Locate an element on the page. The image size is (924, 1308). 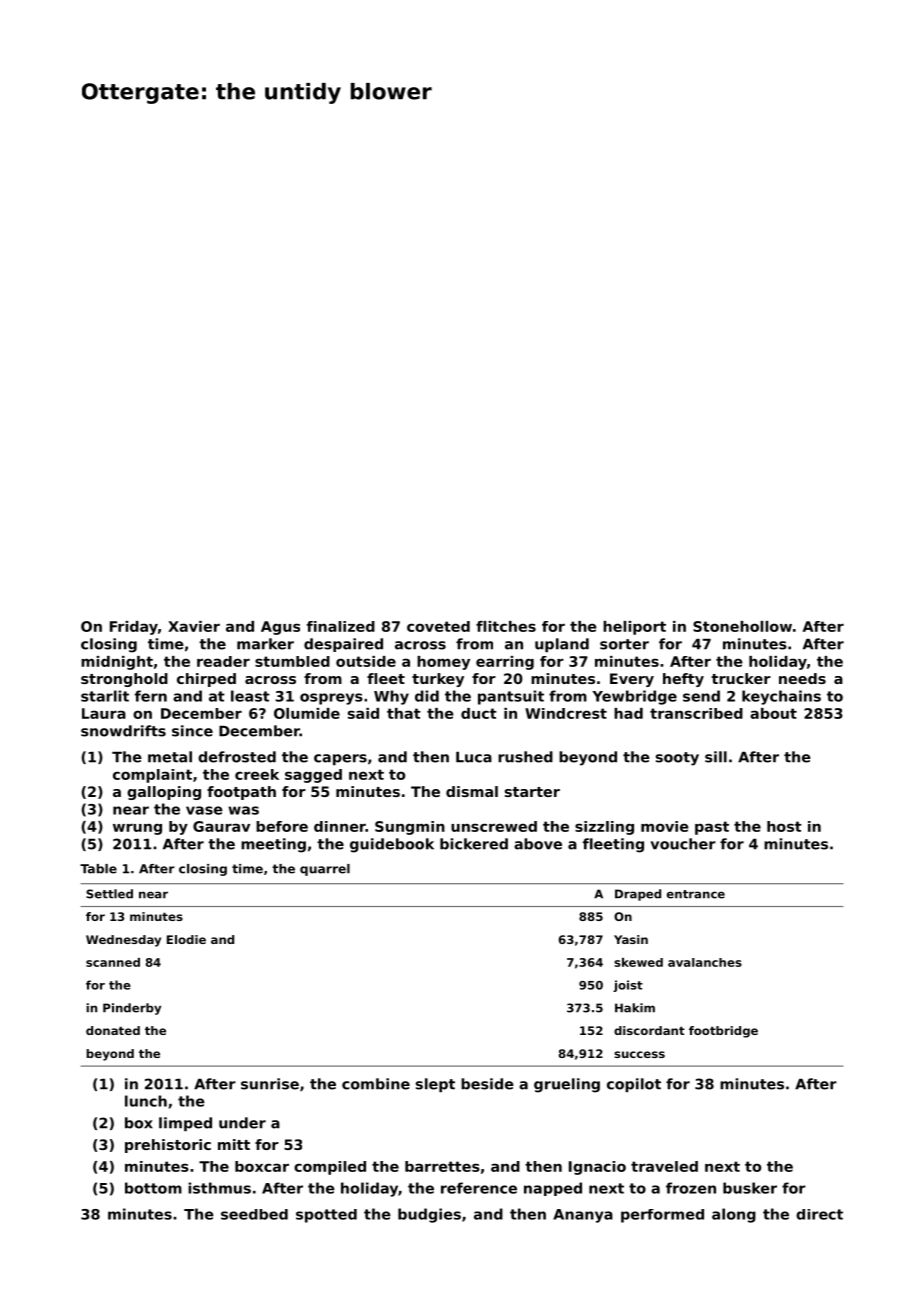
about is located at coordinates (773, 713).
